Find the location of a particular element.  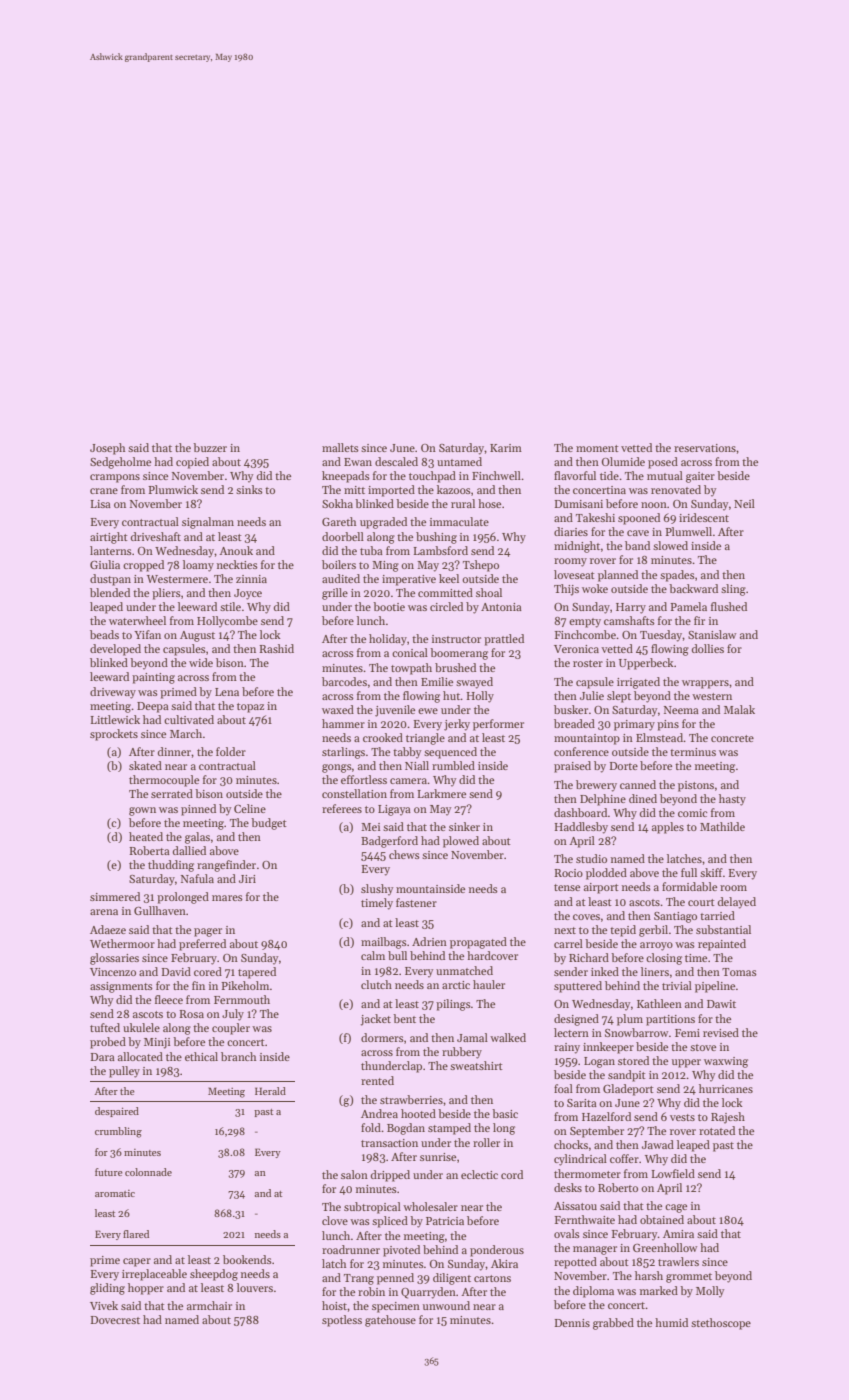

Roberto is located at coordinates (618, 1187).
